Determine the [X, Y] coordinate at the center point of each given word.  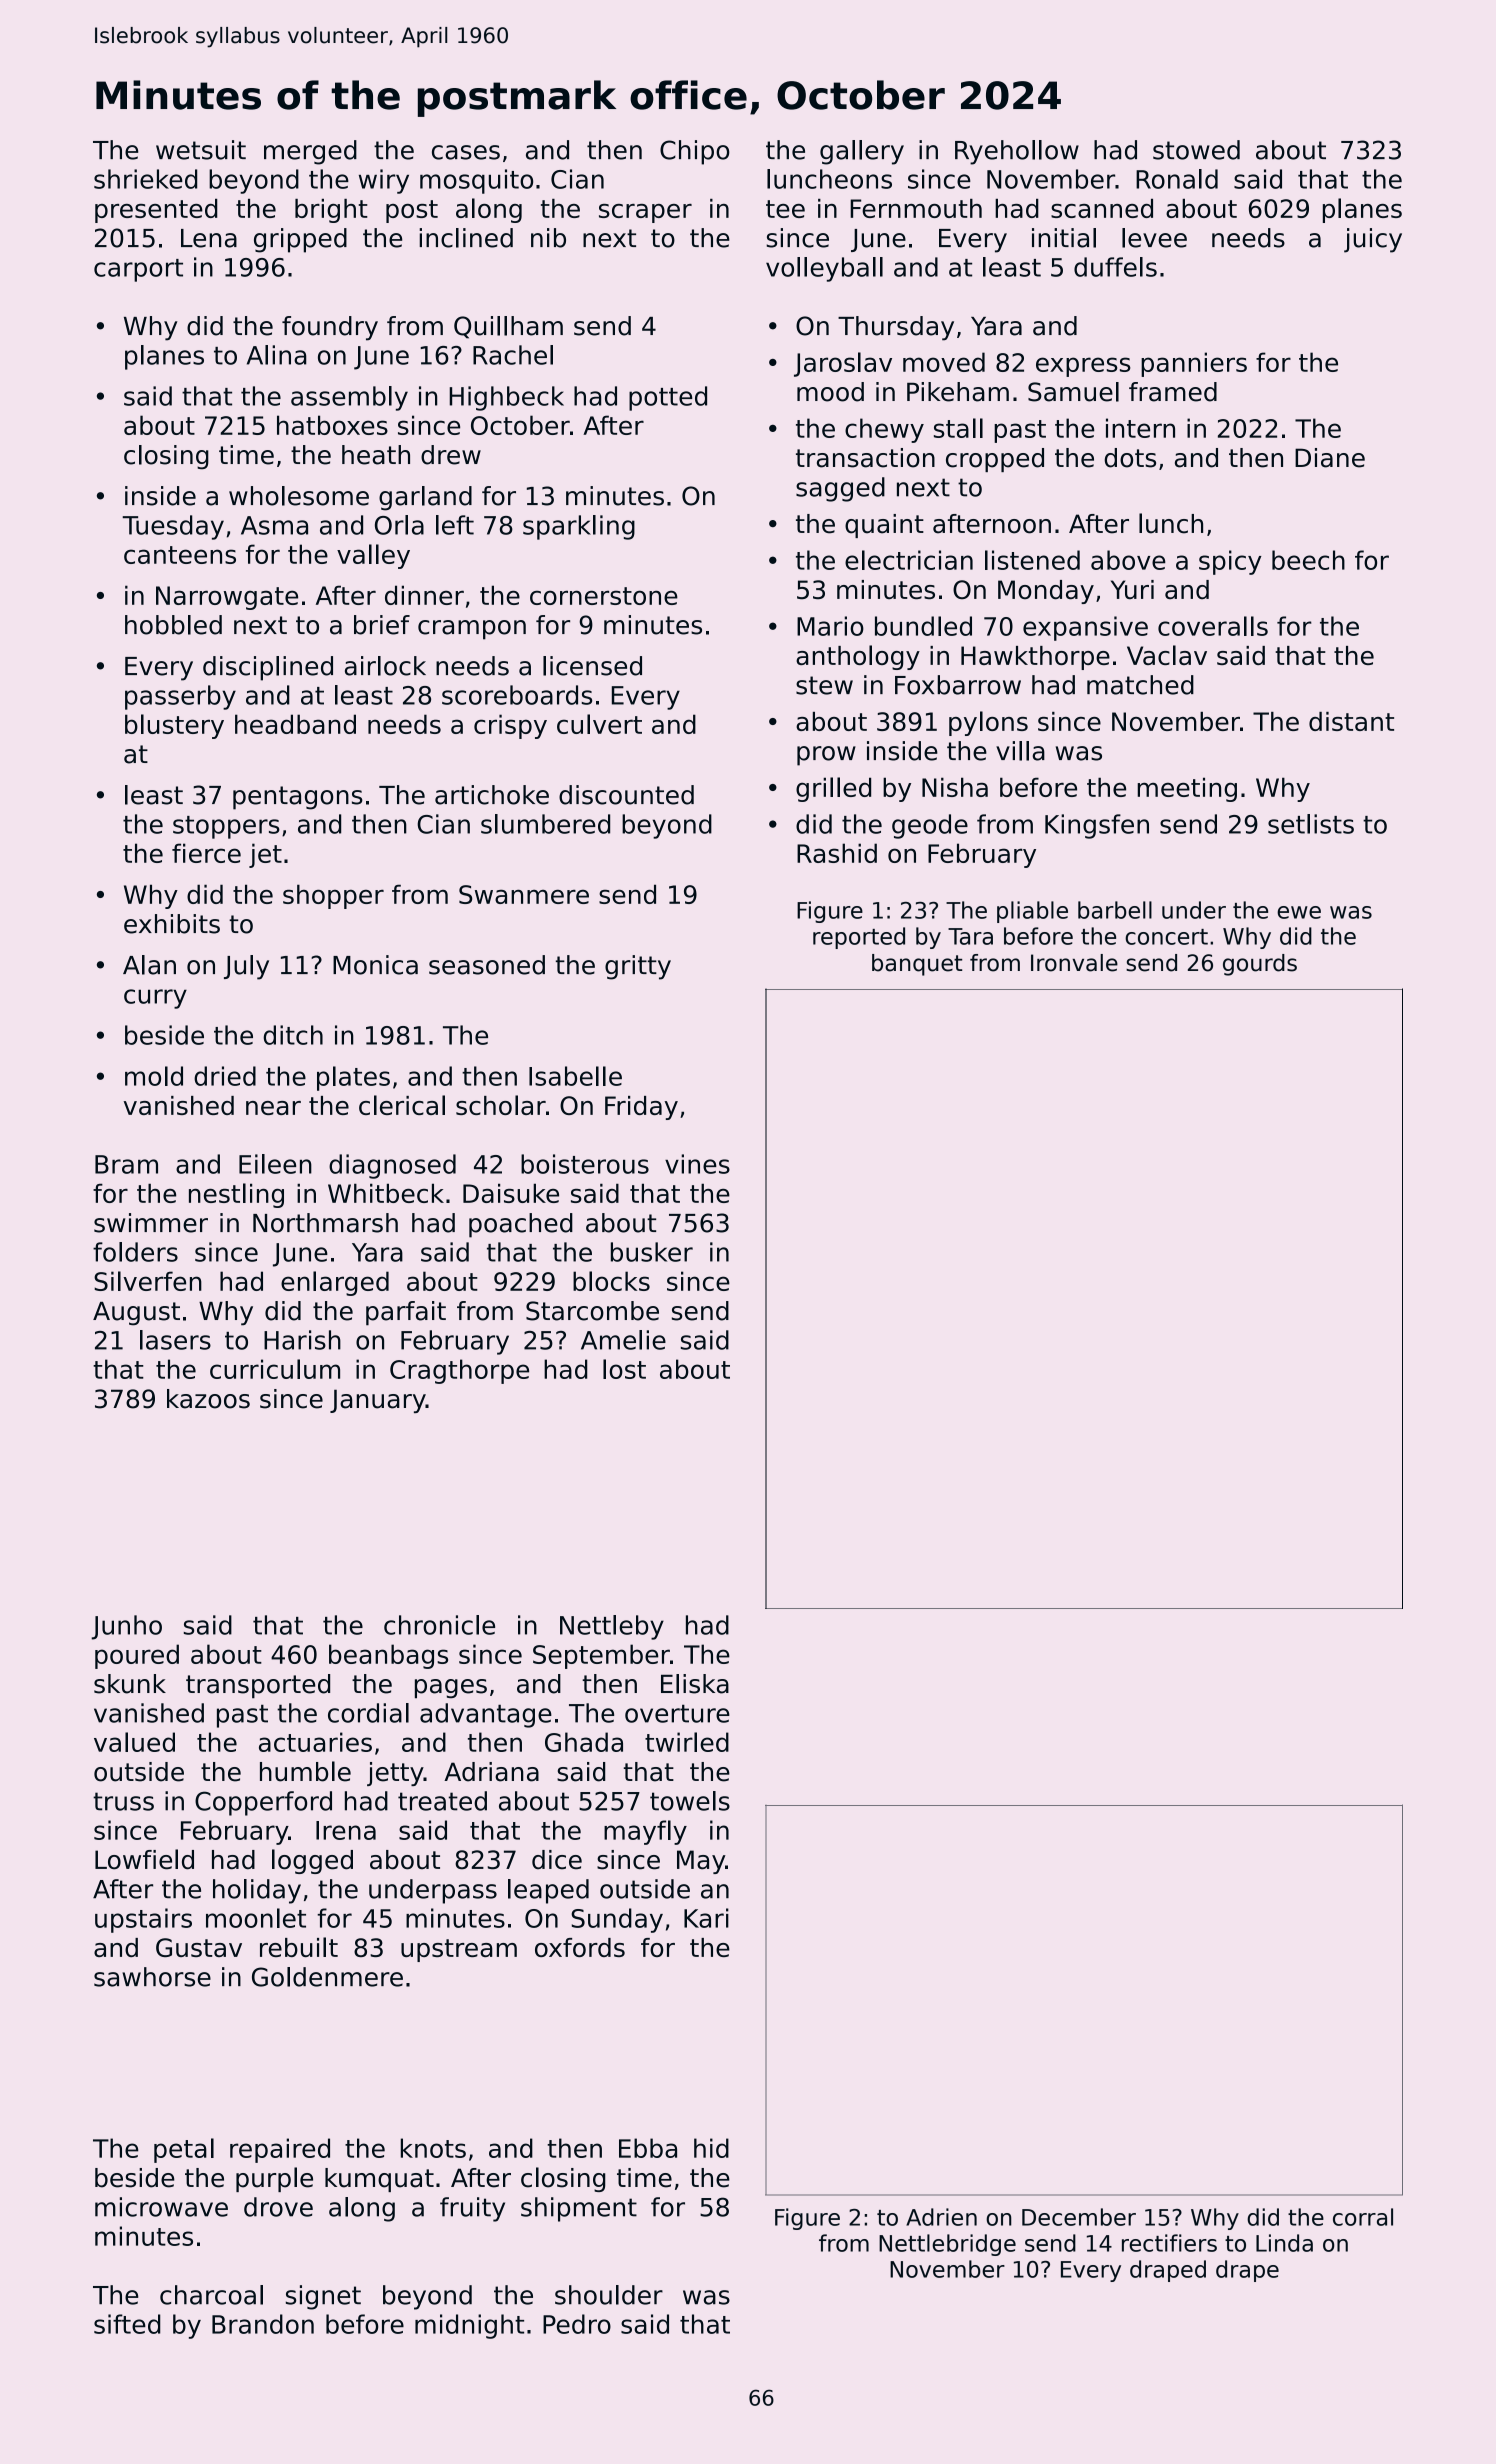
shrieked [145, 179]
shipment [579, 2209]
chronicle [439, 1625]
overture [677, 1714]
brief [382, 625]
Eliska [695, 1684]
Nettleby [612, 1627]
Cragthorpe [459, 1371]
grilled [833, 789]
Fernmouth [916, 208]
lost [624, 1369]
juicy [1373, 240]
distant [1351, 721]
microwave [161, 2207]
